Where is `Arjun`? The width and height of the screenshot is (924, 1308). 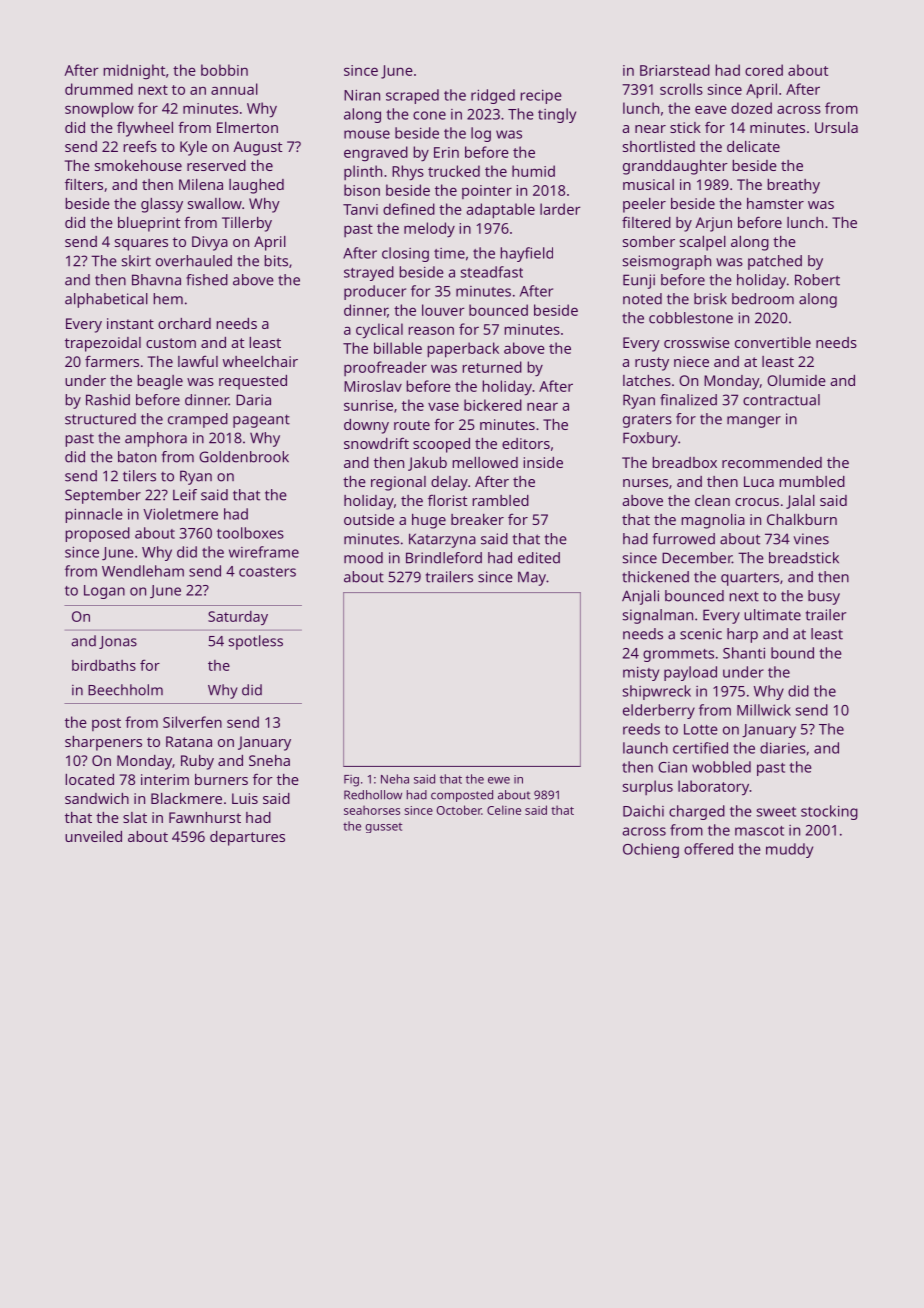
Arjun is located at coordinates (713, 224).
